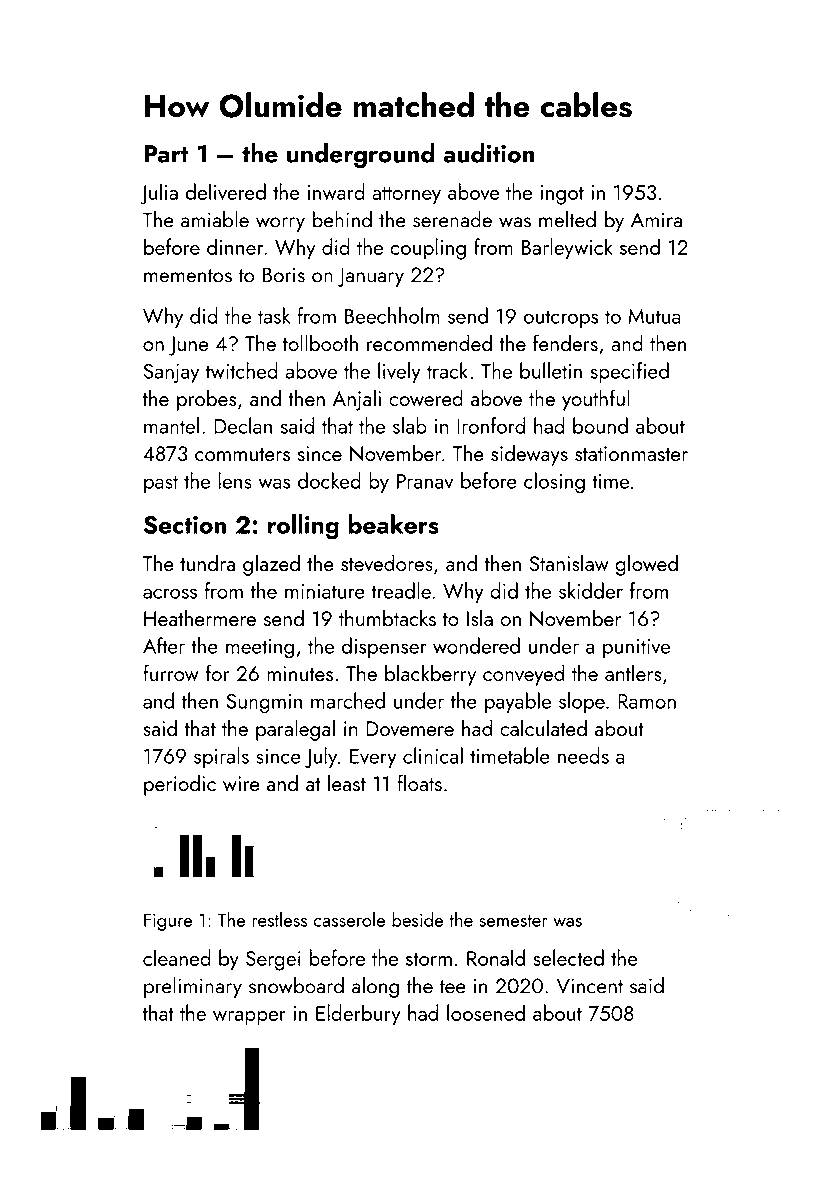 This image has height=1181, width=833. What do you see at coordinates (274, 315) in the image?
I see `task` at bounding box center [274, 315].
